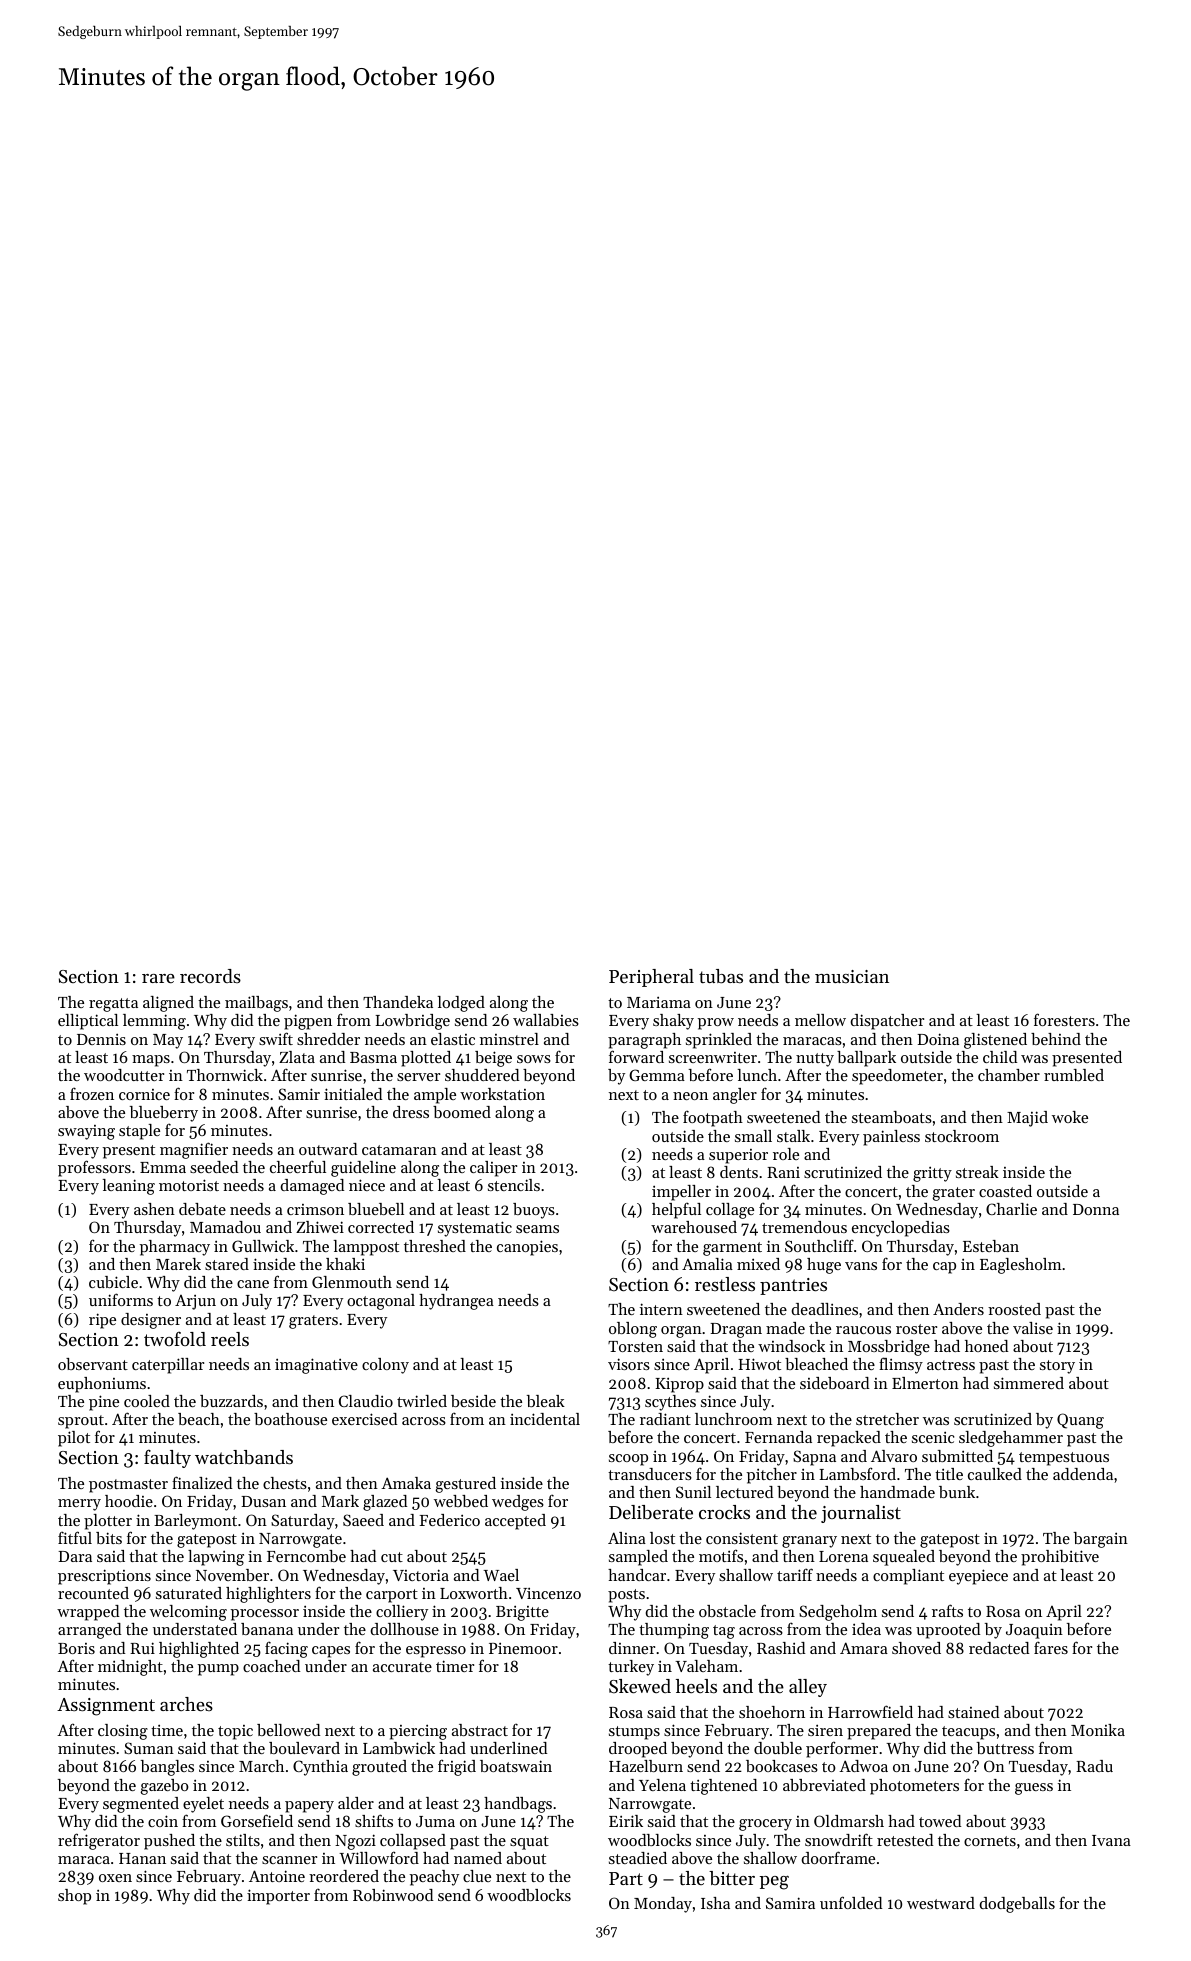  Describe the element at coordinates (474, 1593) in the screenshot. I see `Loxworth` at that location.
